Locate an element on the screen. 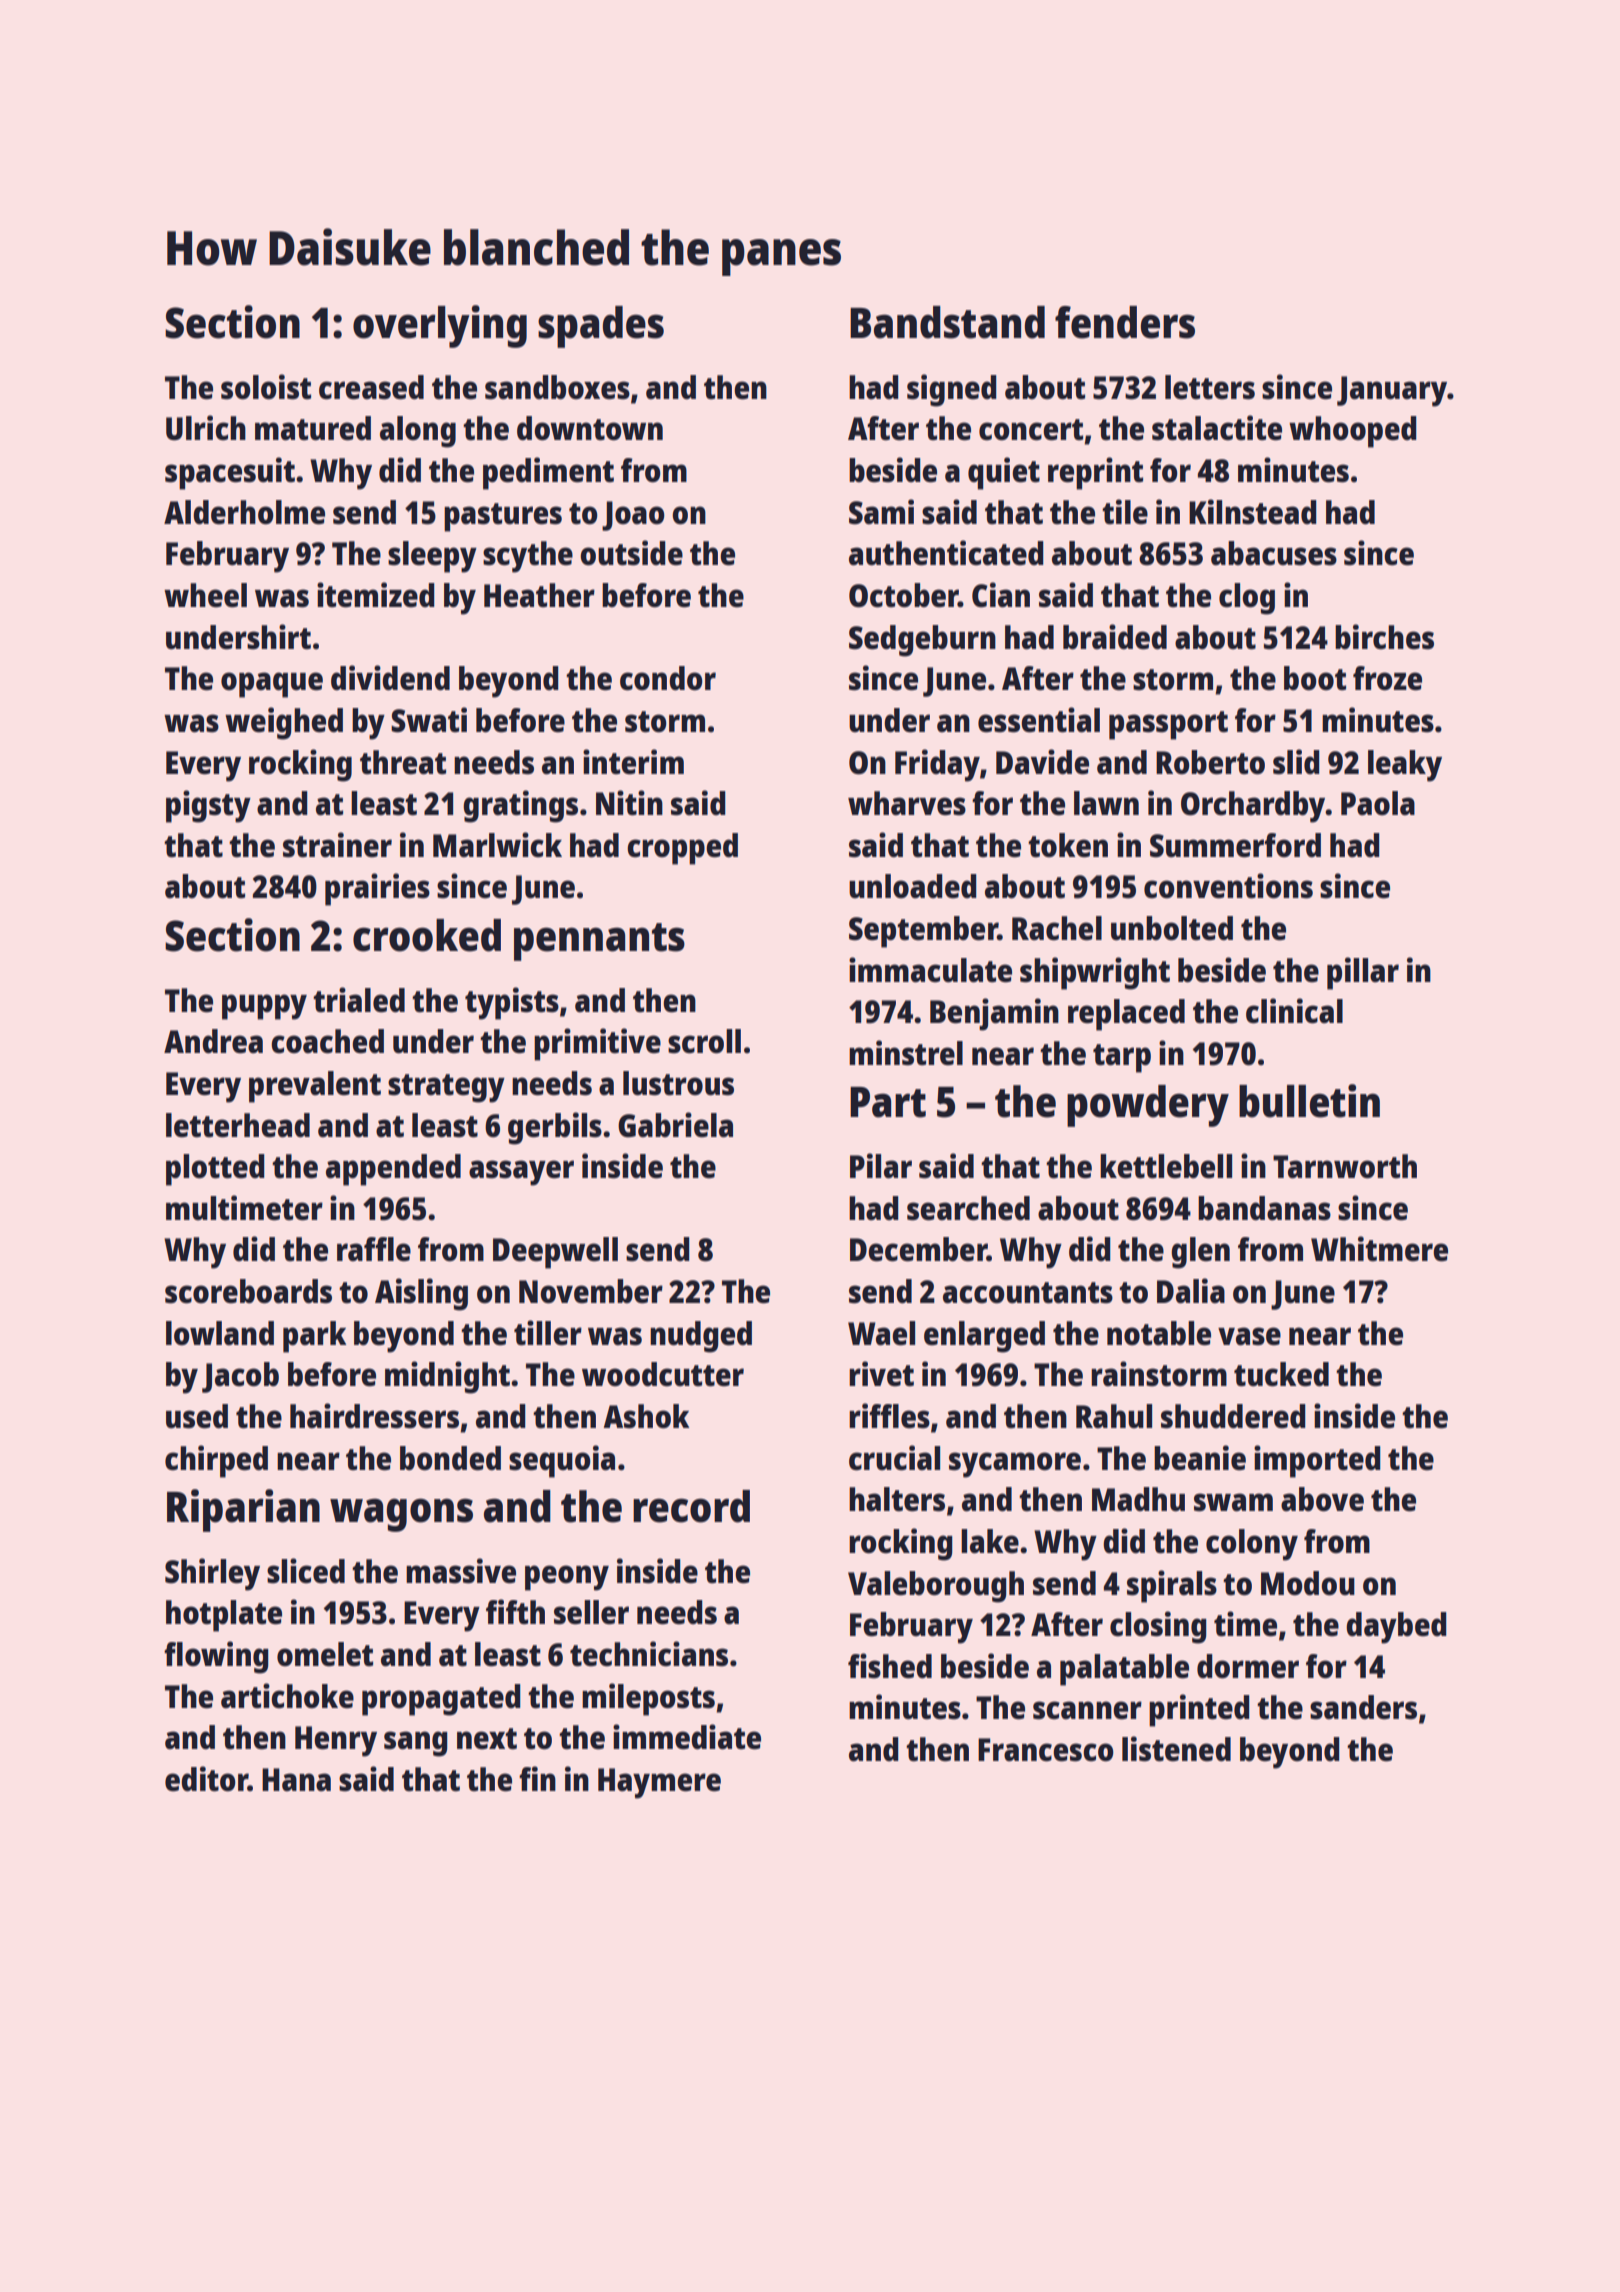 The image size is (1620, 2292). overlying is located at coordinates (440, 326).
